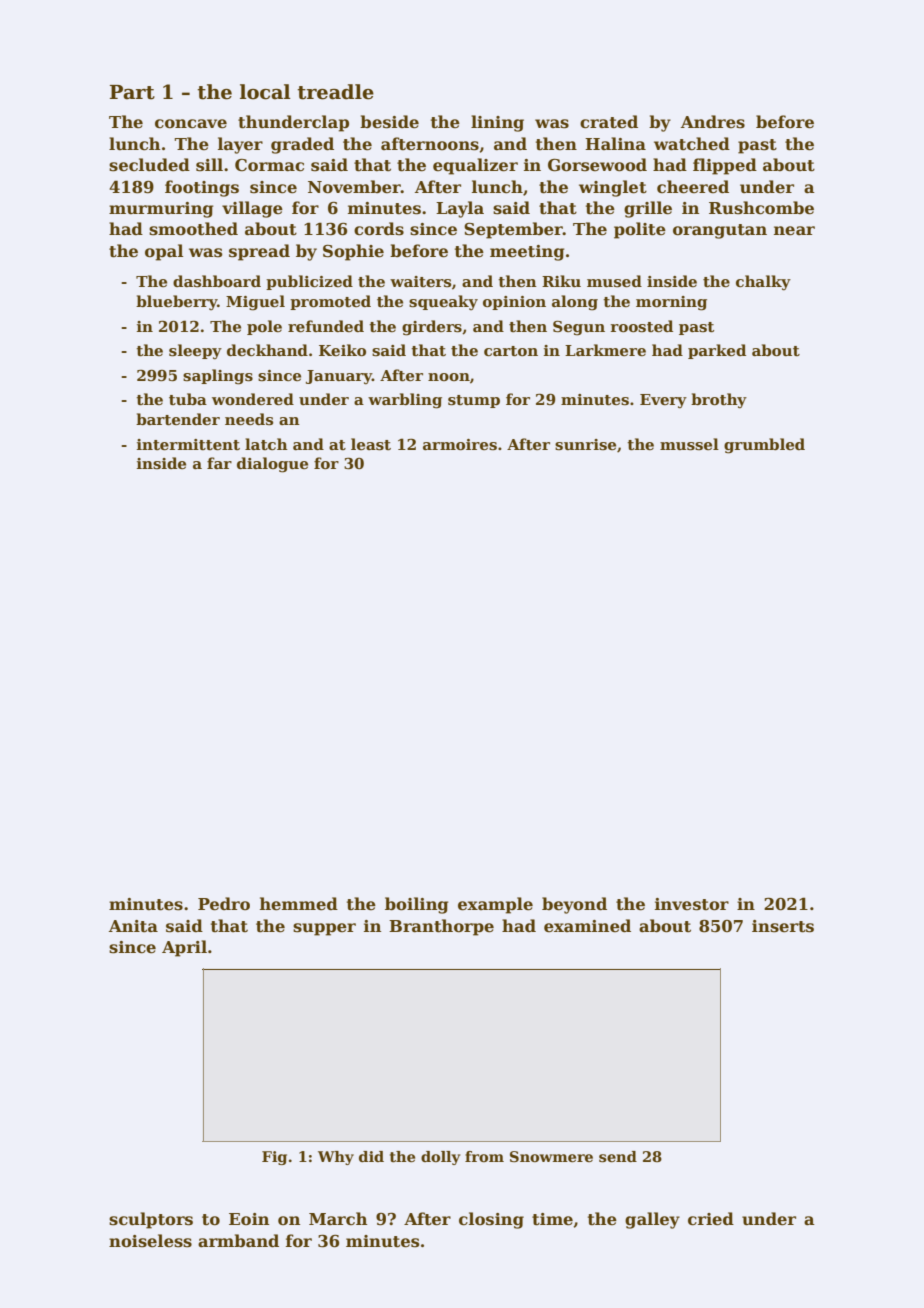 The width and height of the screenshot is (924, 1308). I want to click on treadle, so click(335, 92).
